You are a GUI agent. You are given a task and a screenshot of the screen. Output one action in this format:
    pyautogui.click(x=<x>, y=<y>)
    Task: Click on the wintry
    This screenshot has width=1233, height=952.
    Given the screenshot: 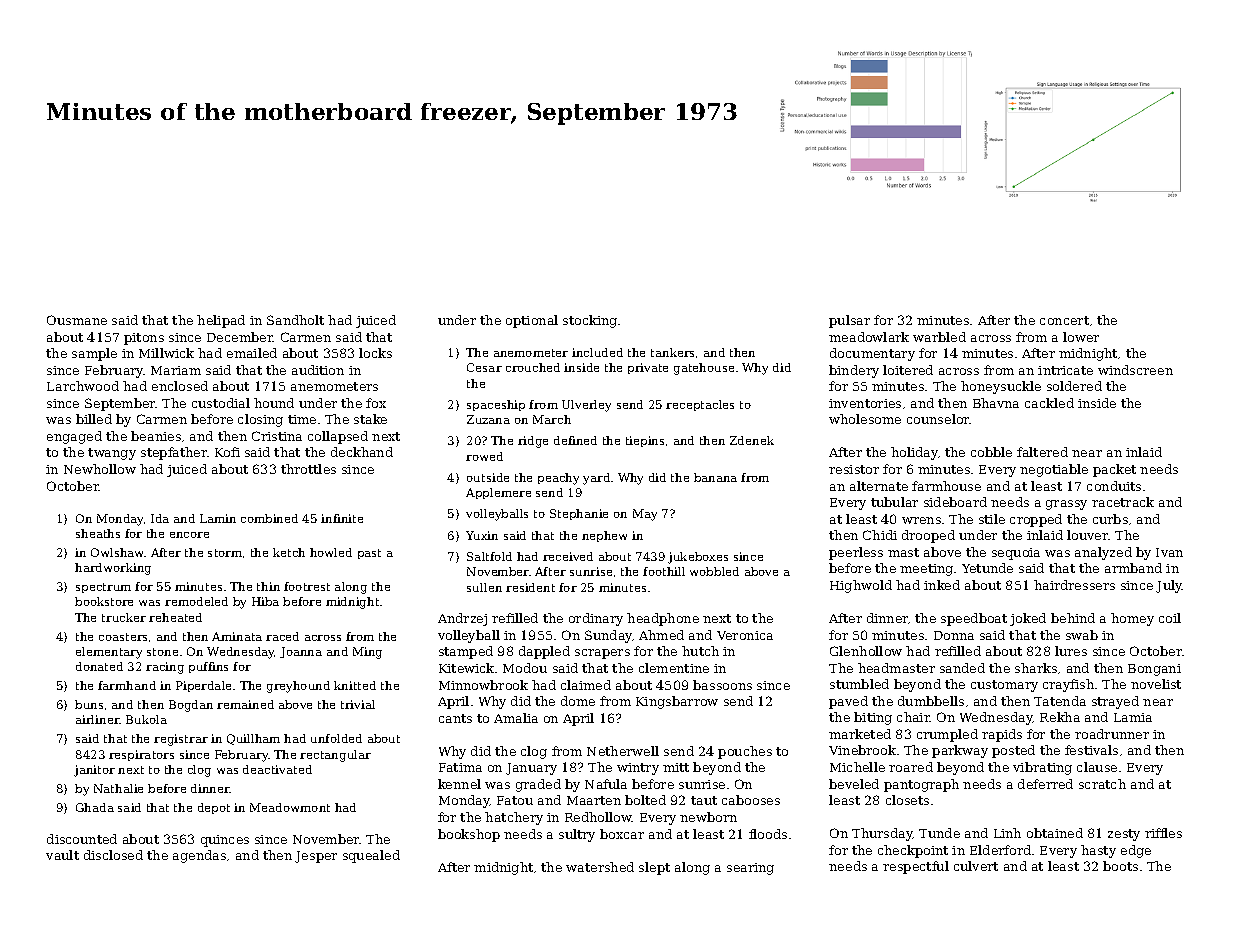 What is the action you would take?
    pyautogui.click(x=638, y=769)
